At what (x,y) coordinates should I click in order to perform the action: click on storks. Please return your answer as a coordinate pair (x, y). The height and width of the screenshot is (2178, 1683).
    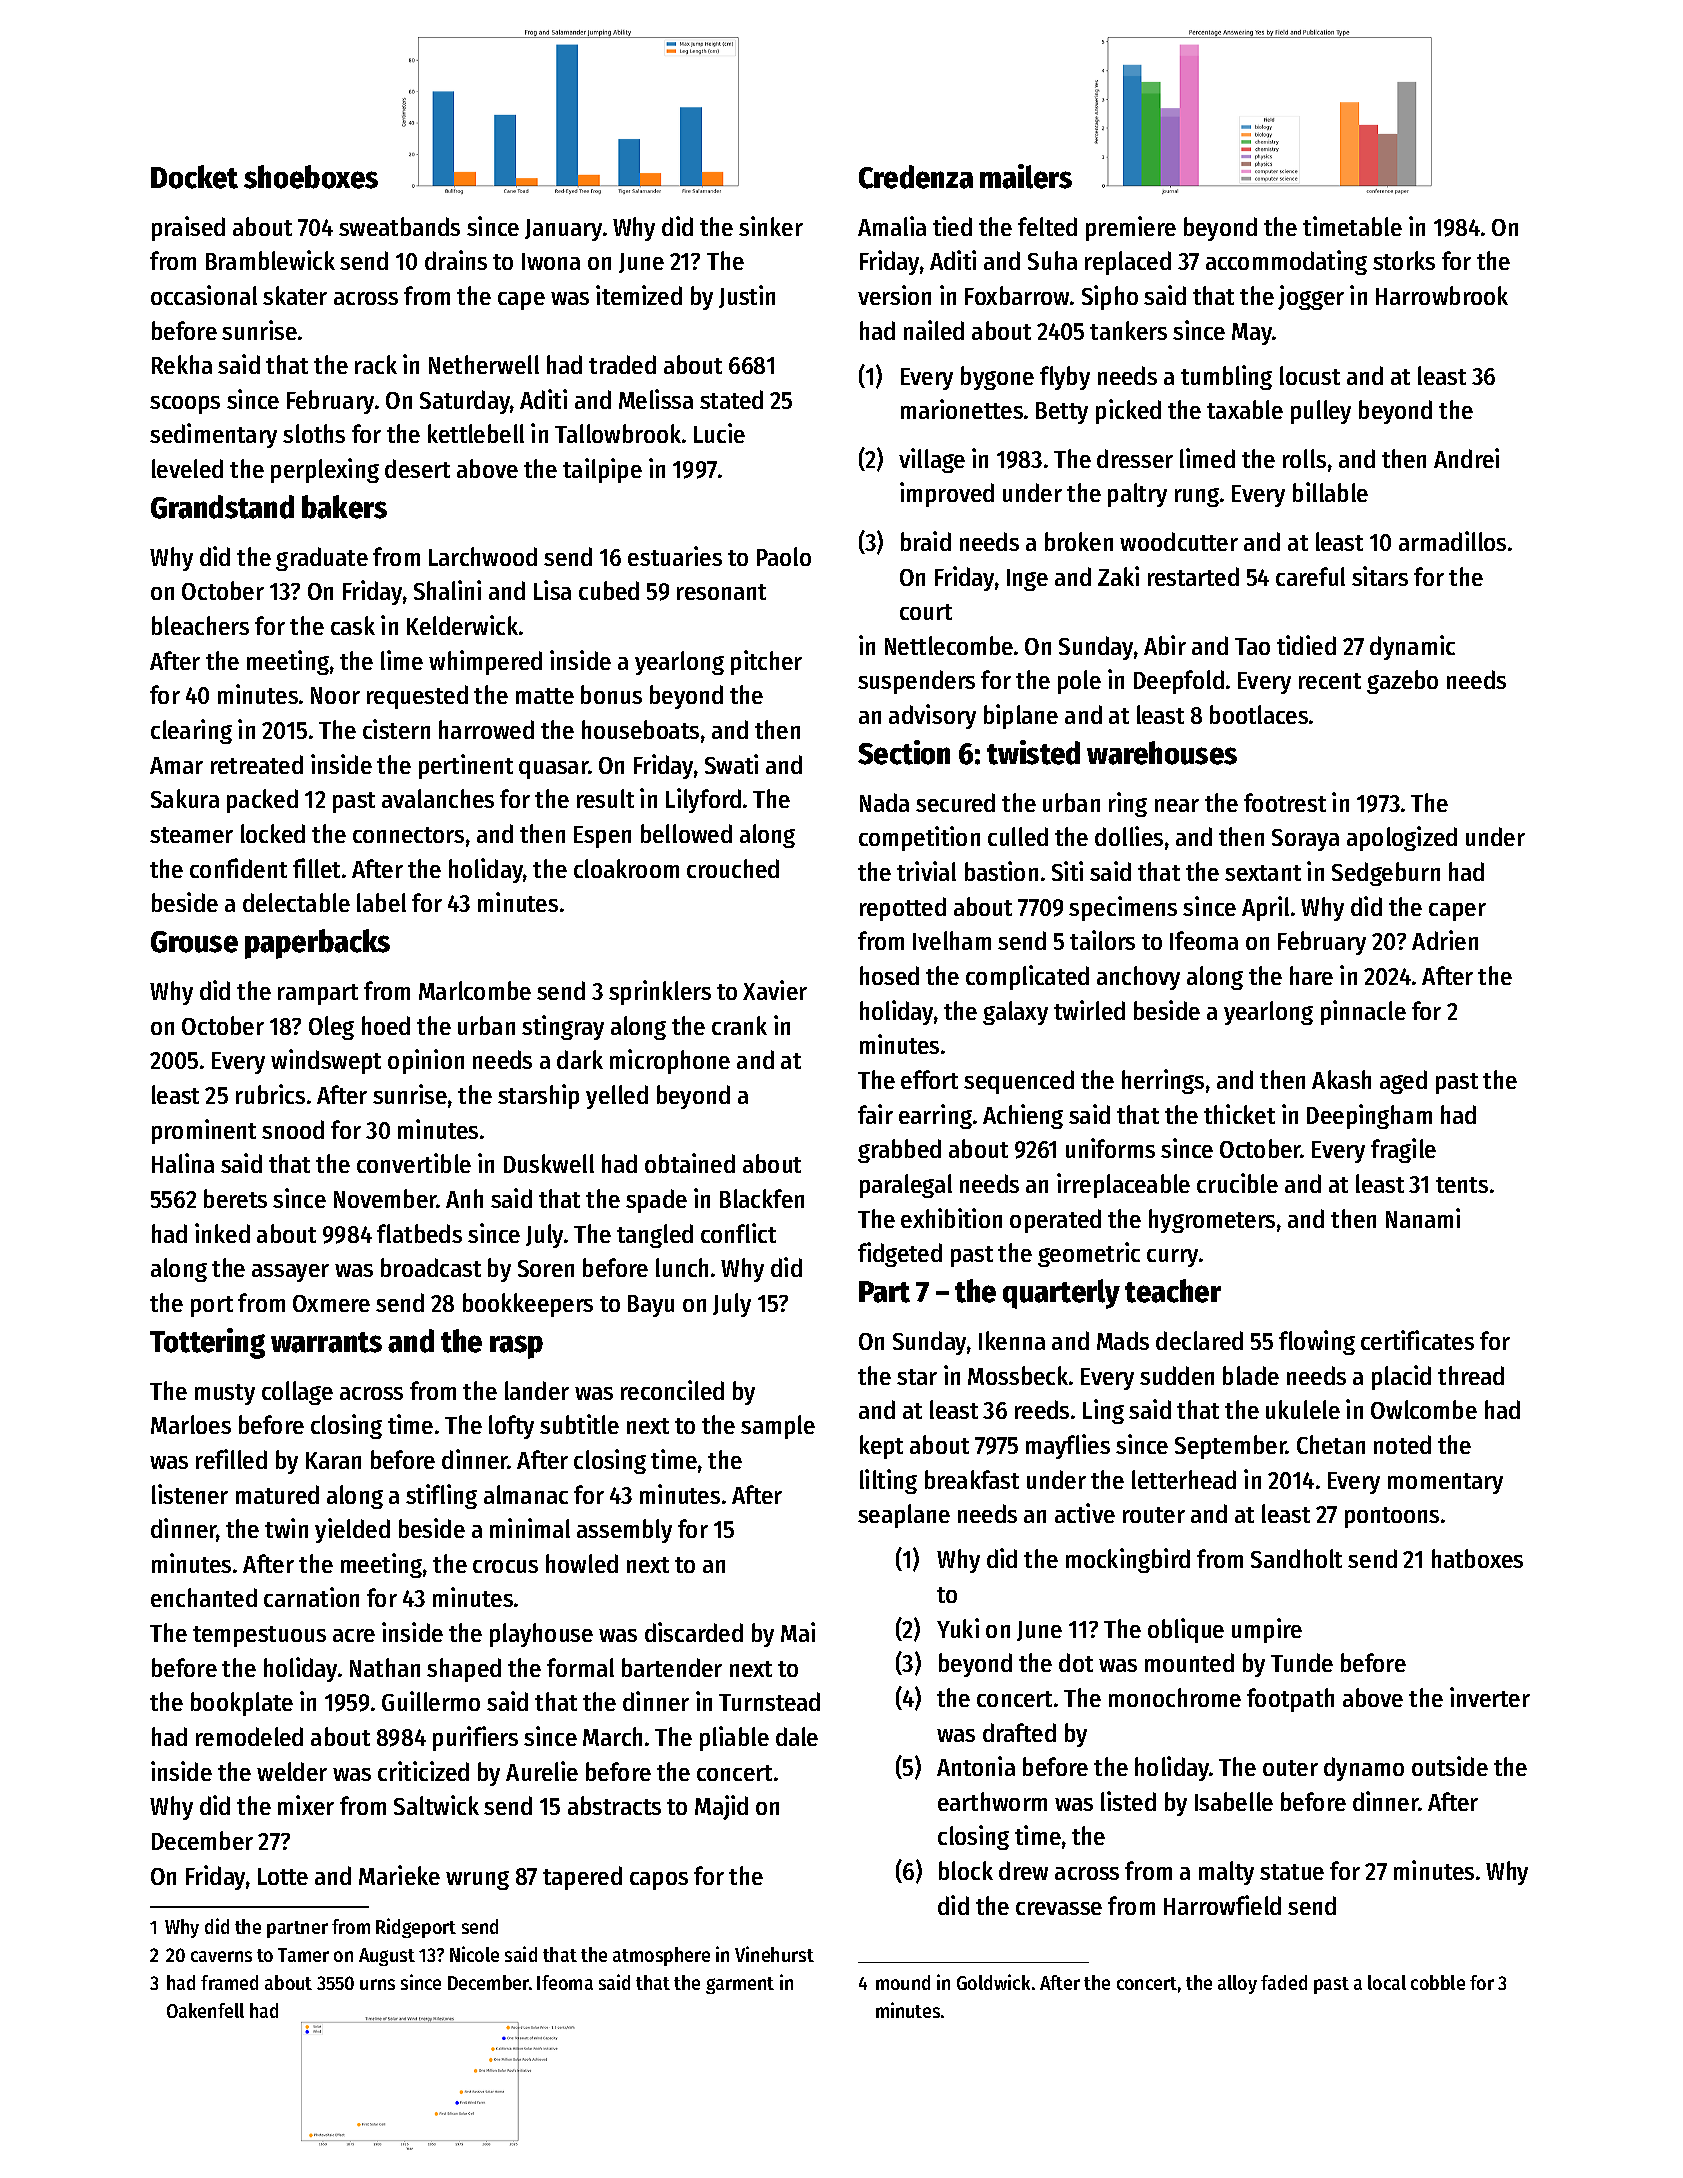
    Looking at the image, I should click on (1404, 260).
